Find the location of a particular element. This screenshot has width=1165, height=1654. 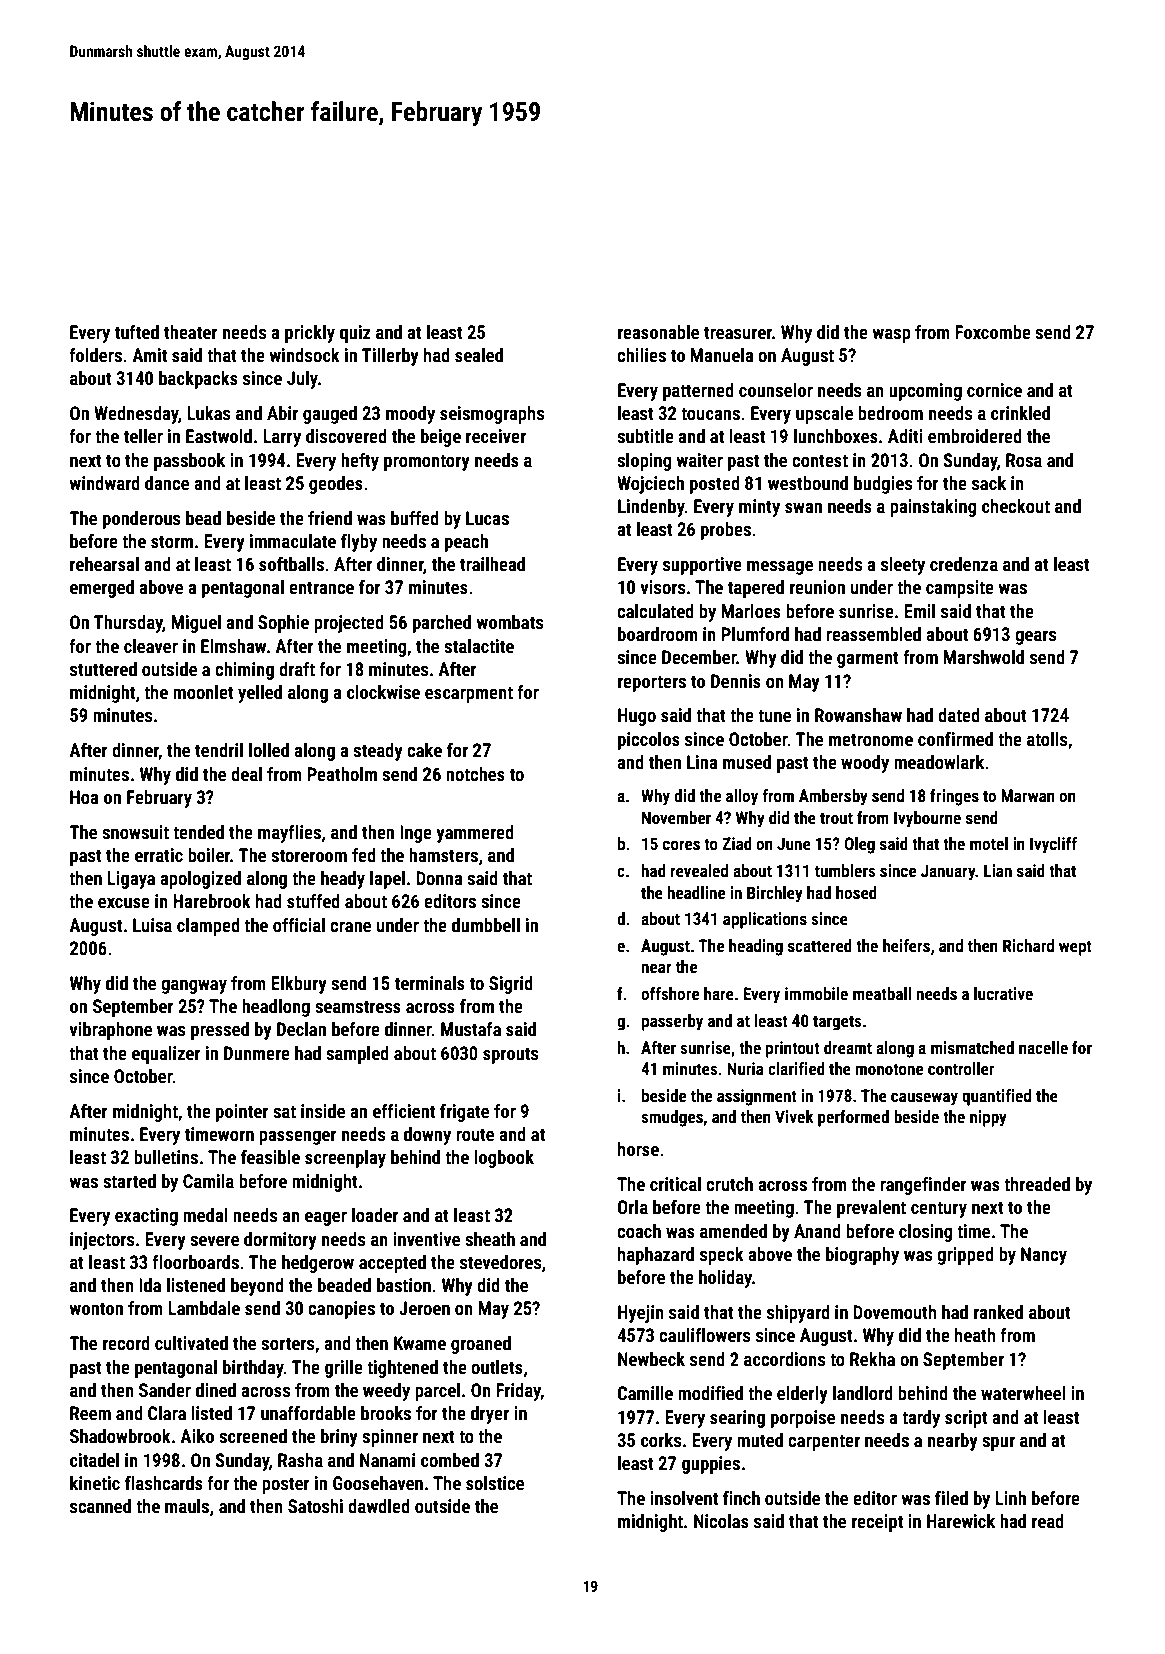

offshore is located at coordinates (670, 993).
